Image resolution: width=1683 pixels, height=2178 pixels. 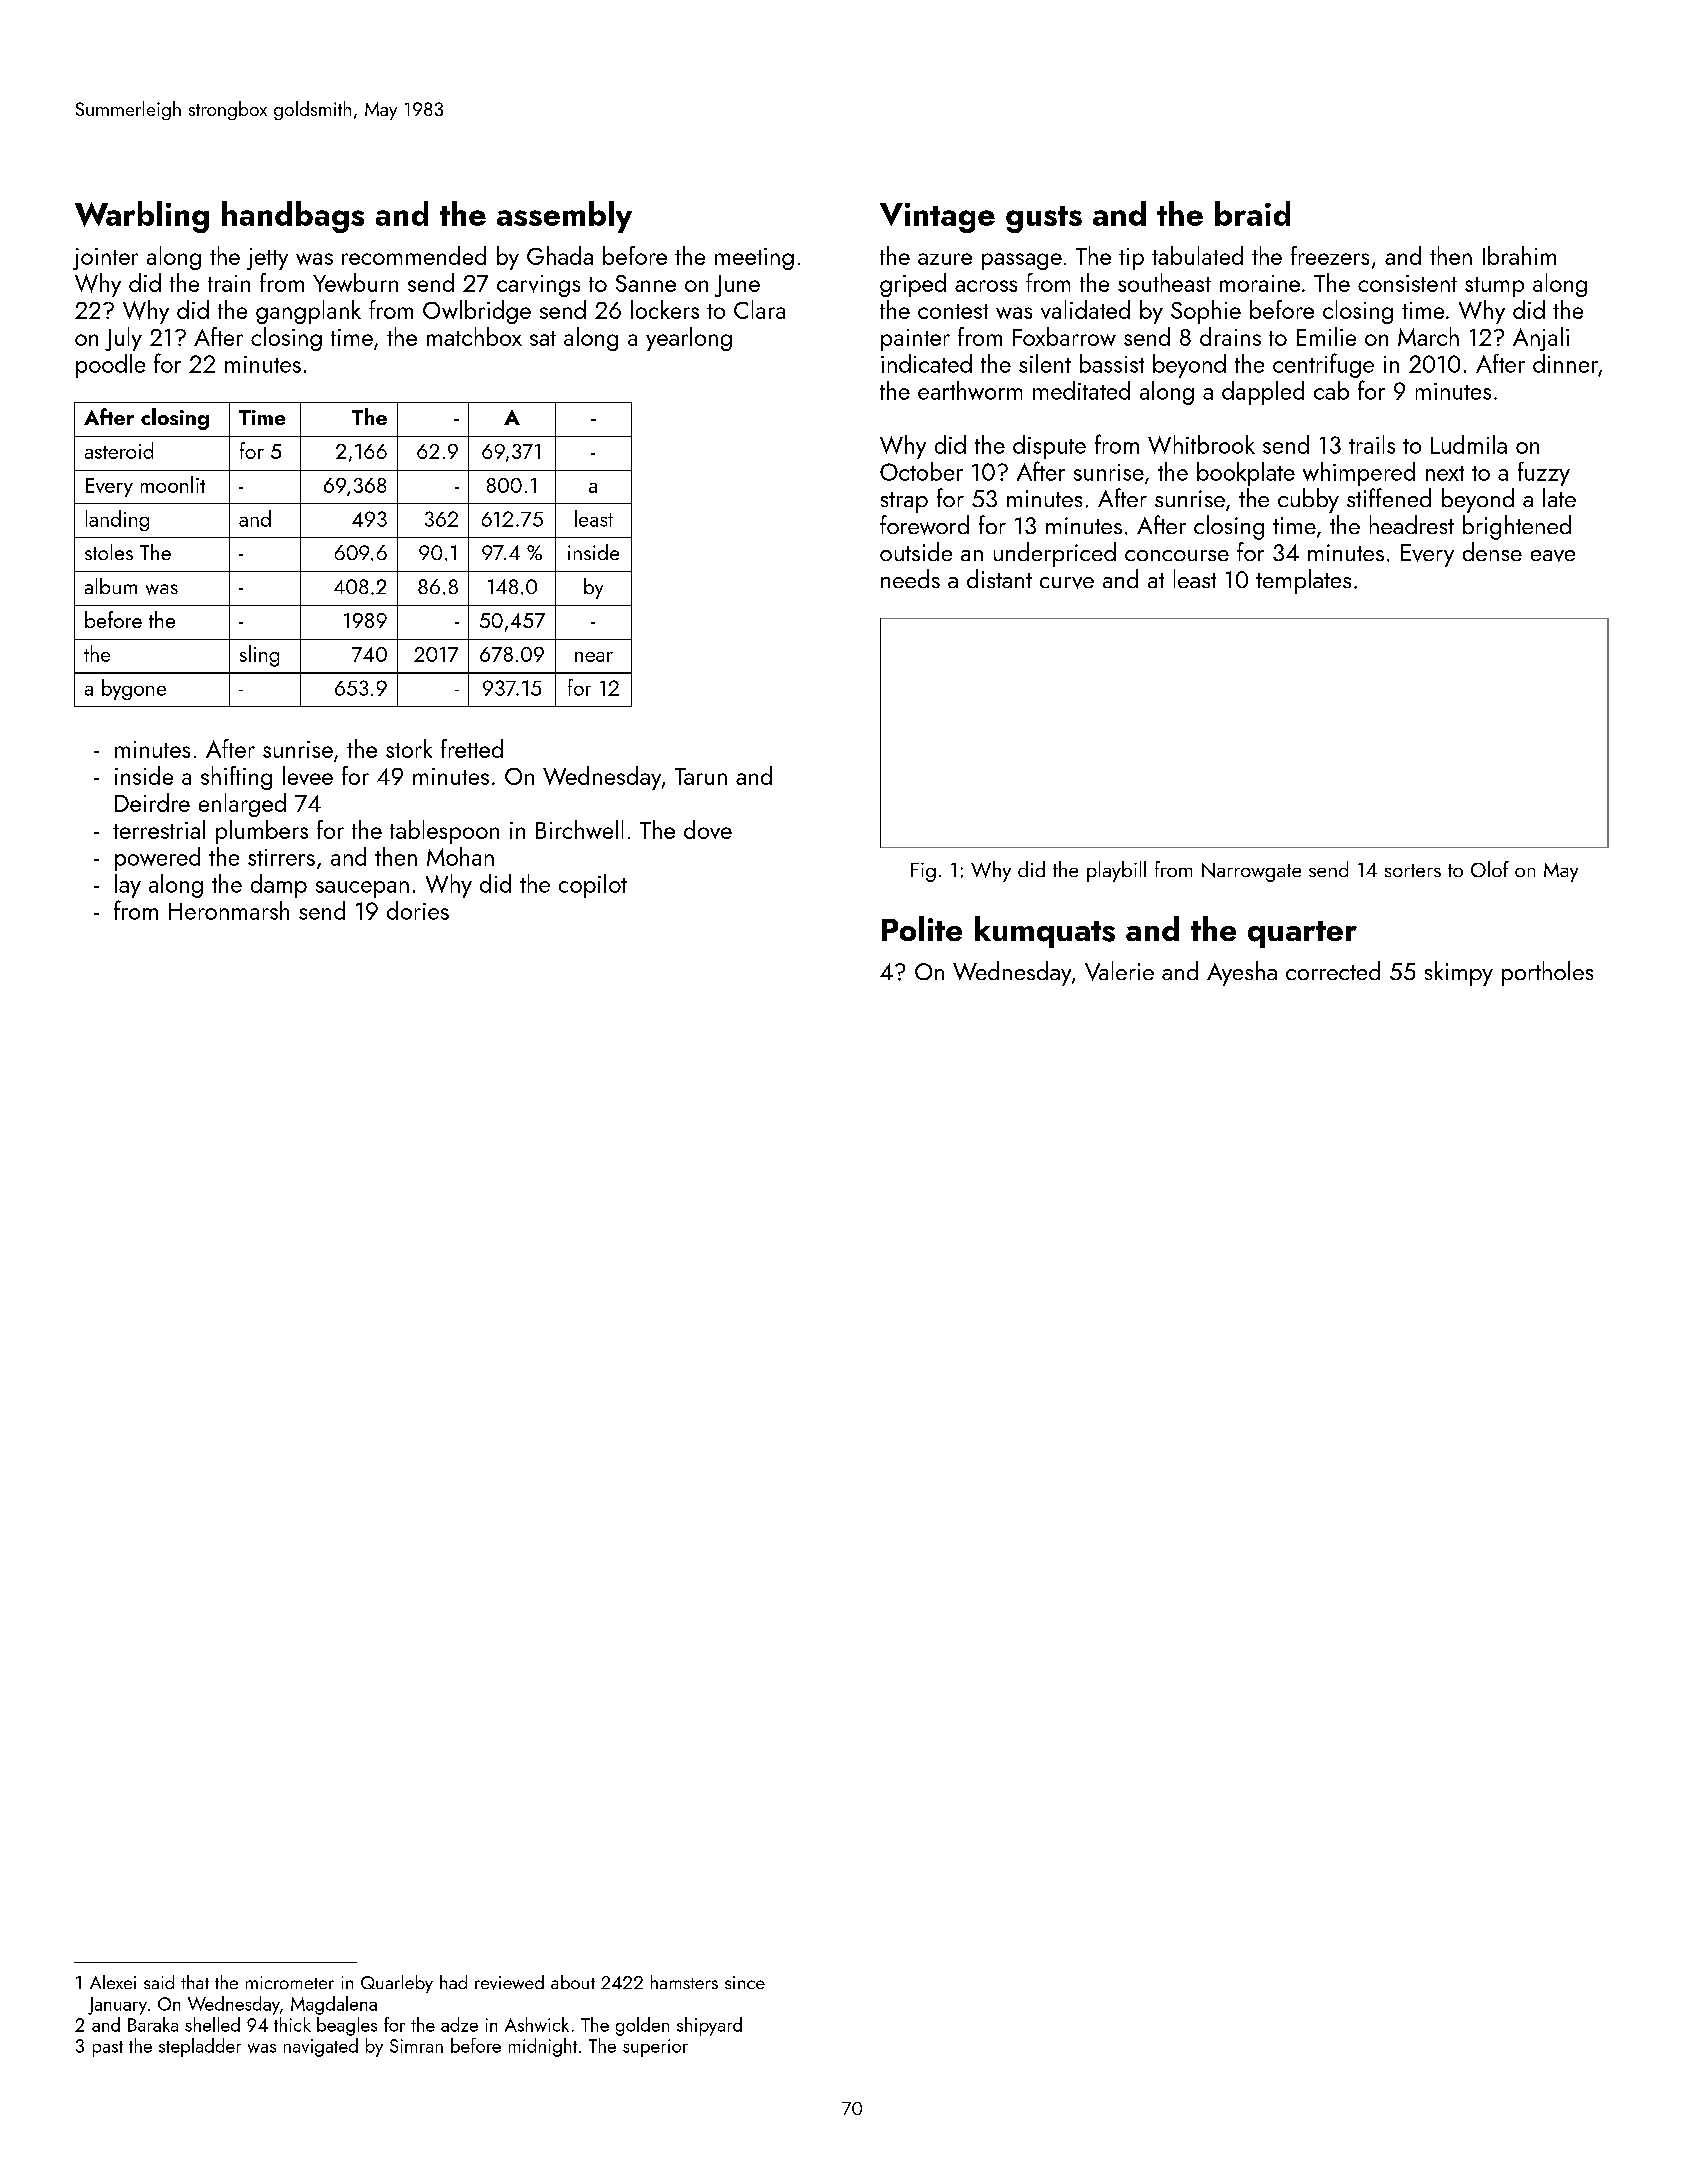 What do you see at coordinates (397, 1984) in the document?
I see `Quarleby` at bounding box center [397, 1984].
